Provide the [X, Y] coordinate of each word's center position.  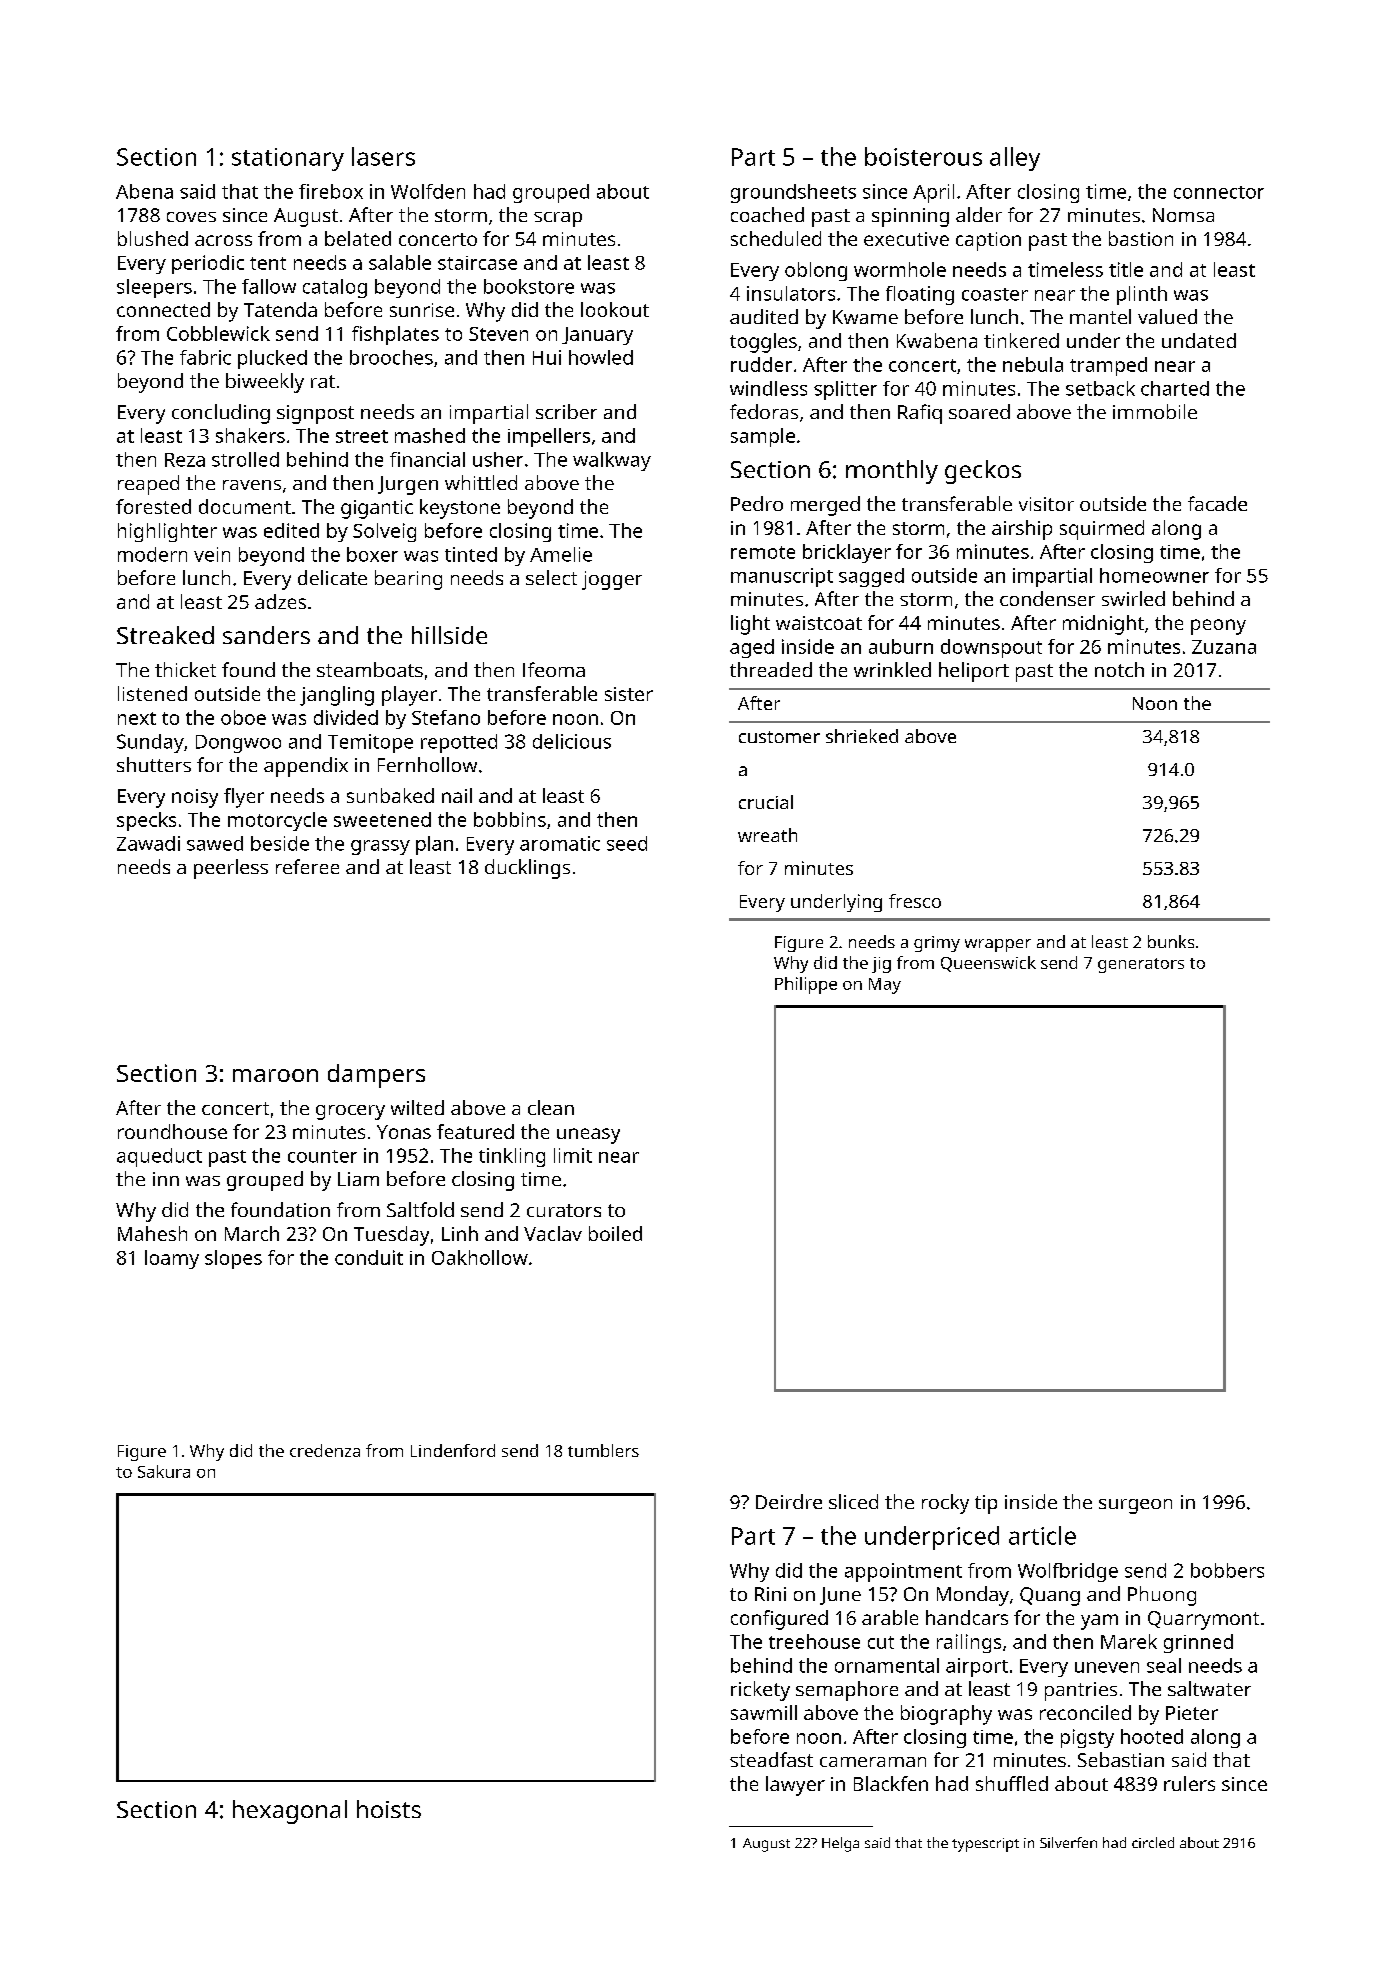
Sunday [150, 743]
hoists [389, 1809]
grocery [350, 1112]
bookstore [529, 286]
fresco [915, 901]
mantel [1100, 316]
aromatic [560, 843]
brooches [391, 357]
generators [1141, 965]
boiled [615, 1233]
